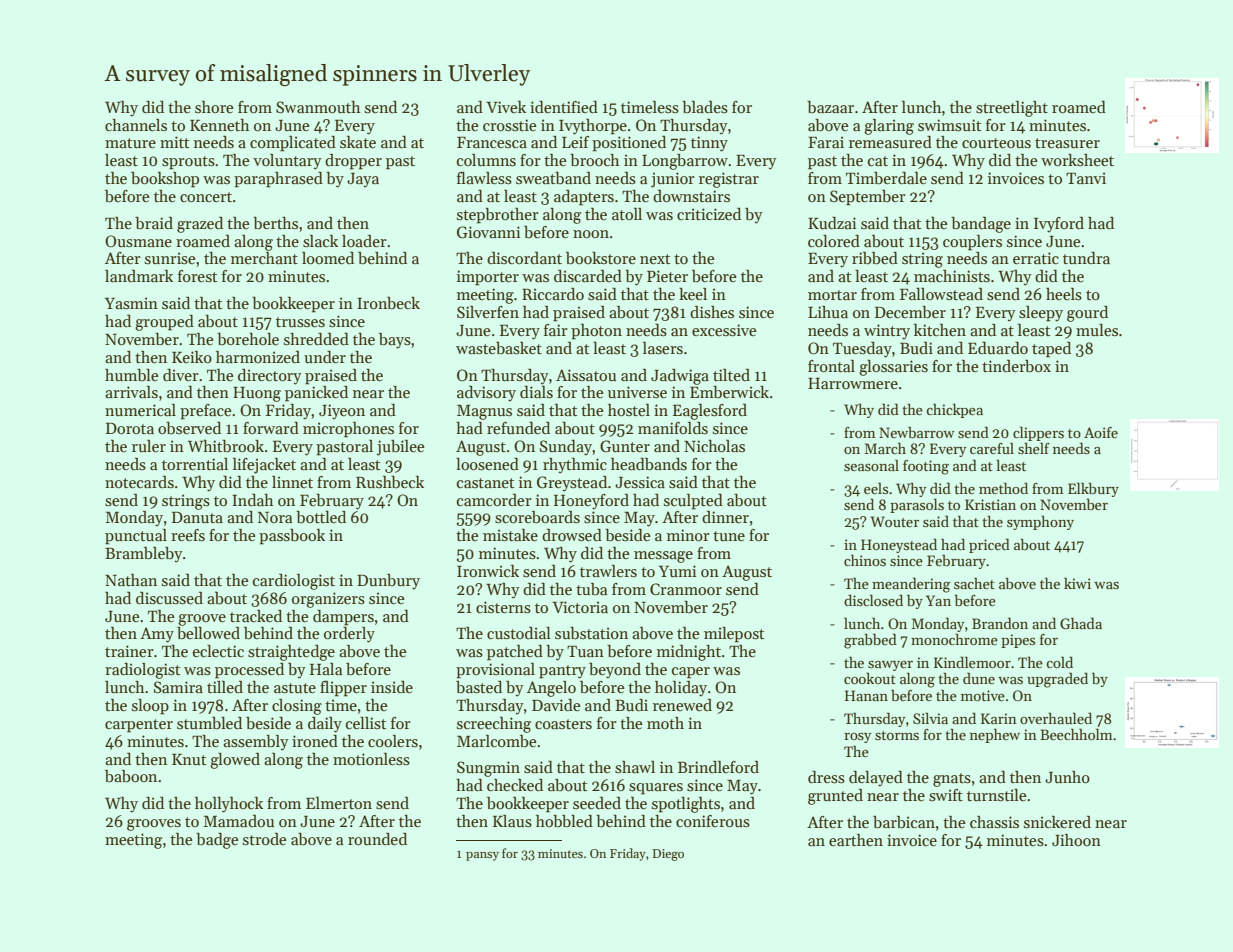 The width and height of the page is (1233, 952). Describe the element at coordinates (139, 482) in the page. I see `notecards` at that location.
